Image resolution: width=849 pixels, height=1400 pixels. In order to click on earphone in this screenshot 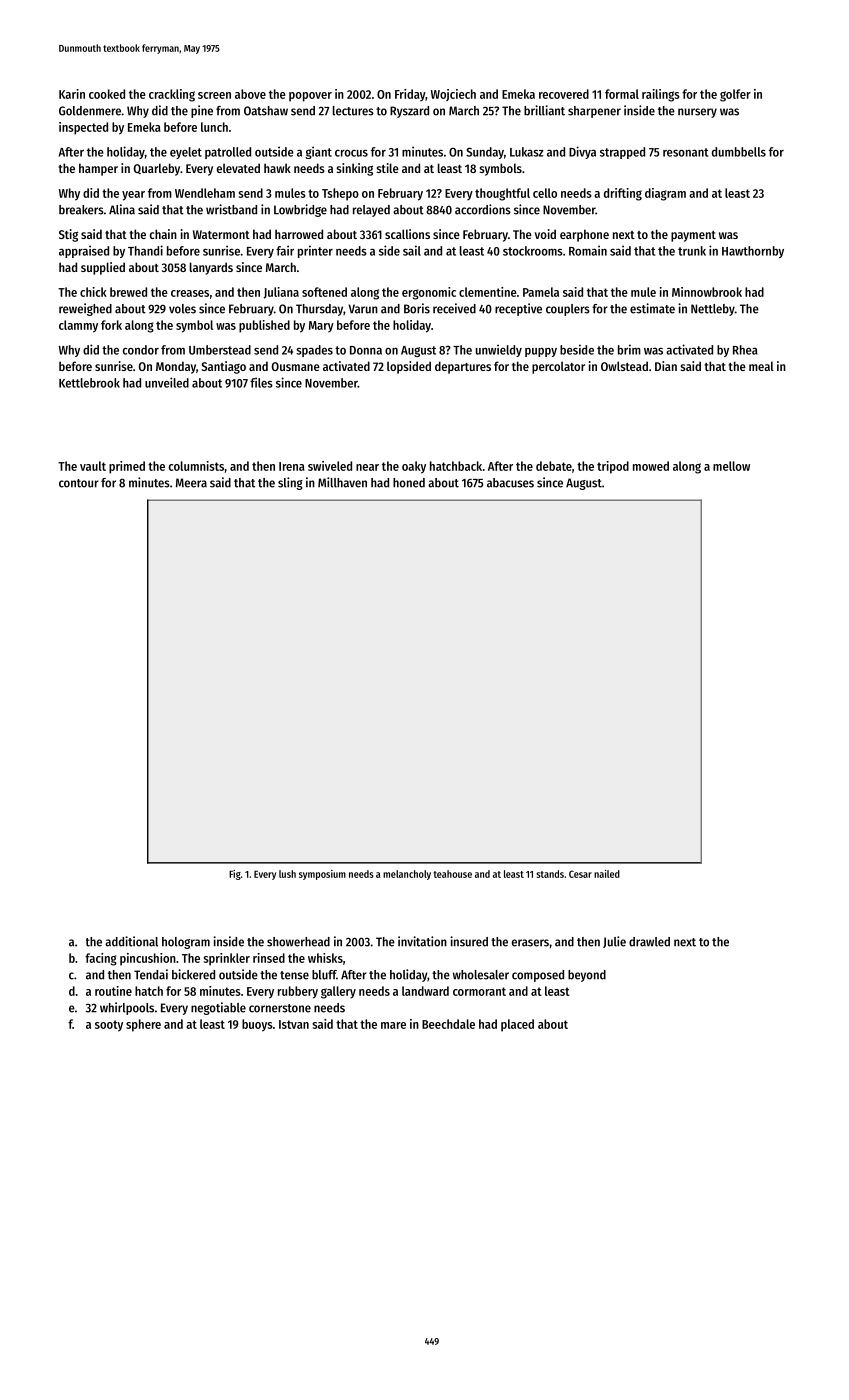, I will do `click(584, 235)`.
